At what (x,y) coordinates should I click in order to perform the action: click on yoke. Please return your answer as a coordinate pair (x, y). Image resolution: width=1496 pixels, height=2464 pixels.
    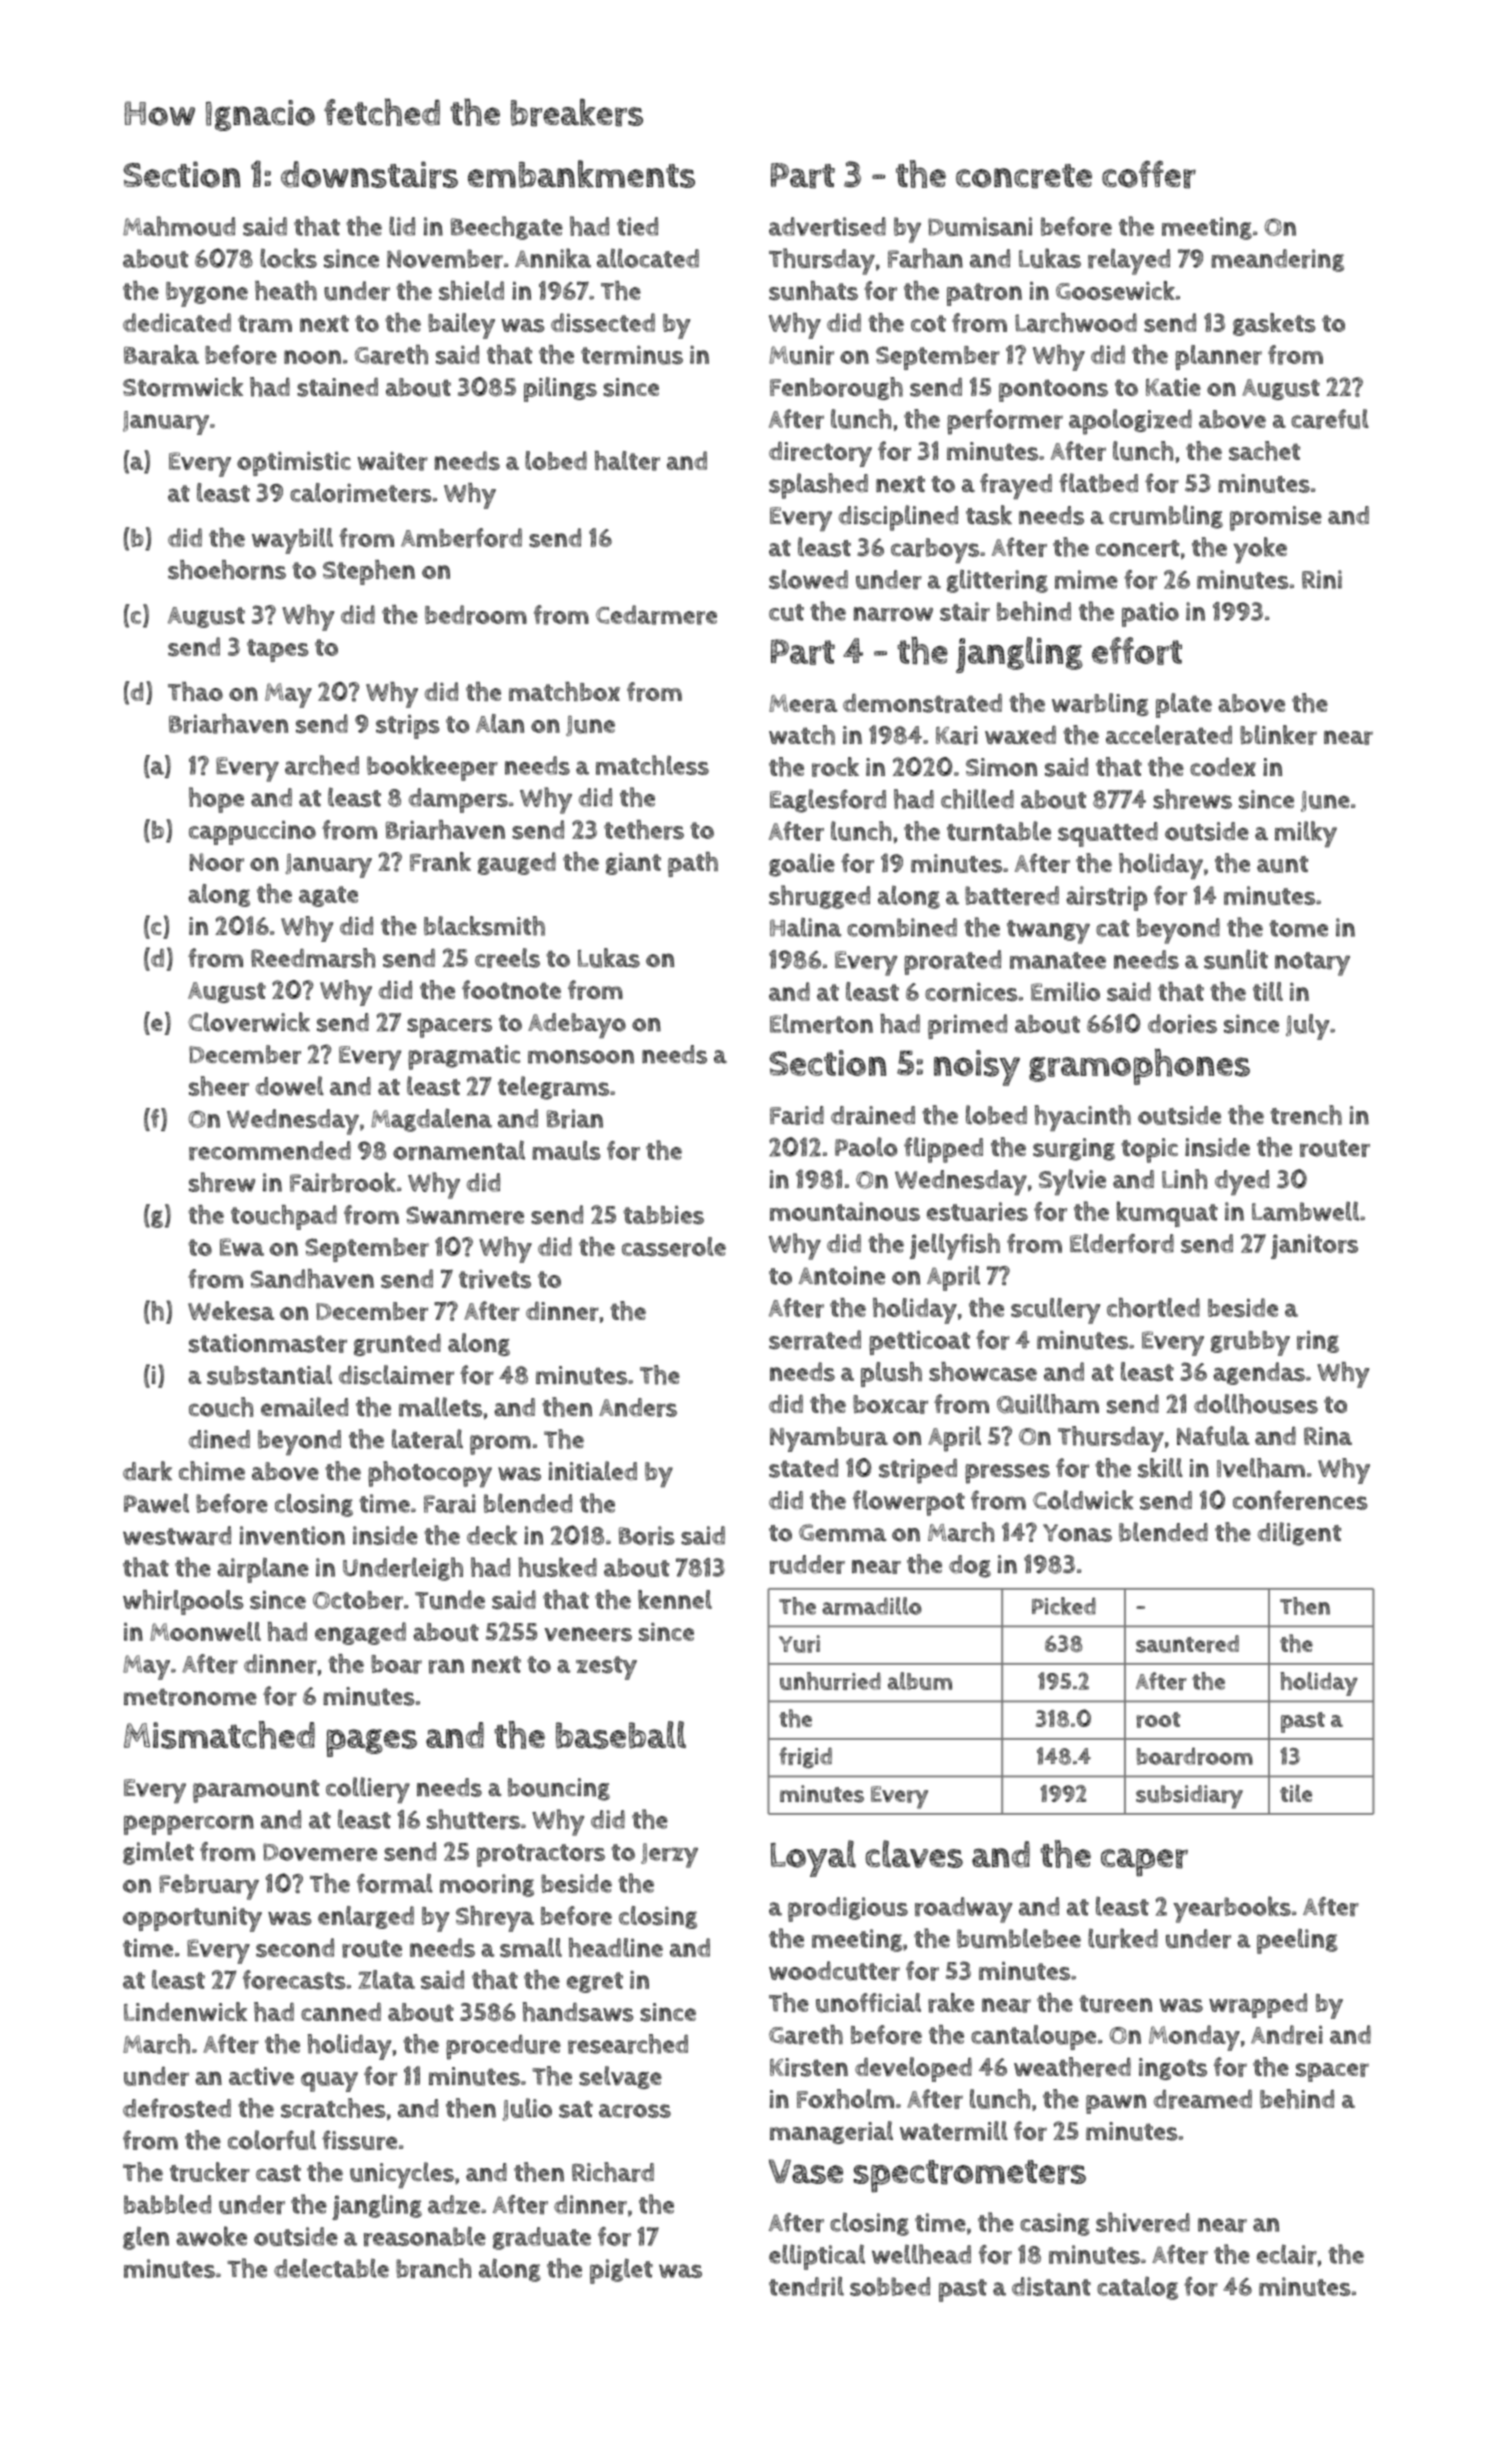
    Looking at the image, I should click on (1260, 550).
